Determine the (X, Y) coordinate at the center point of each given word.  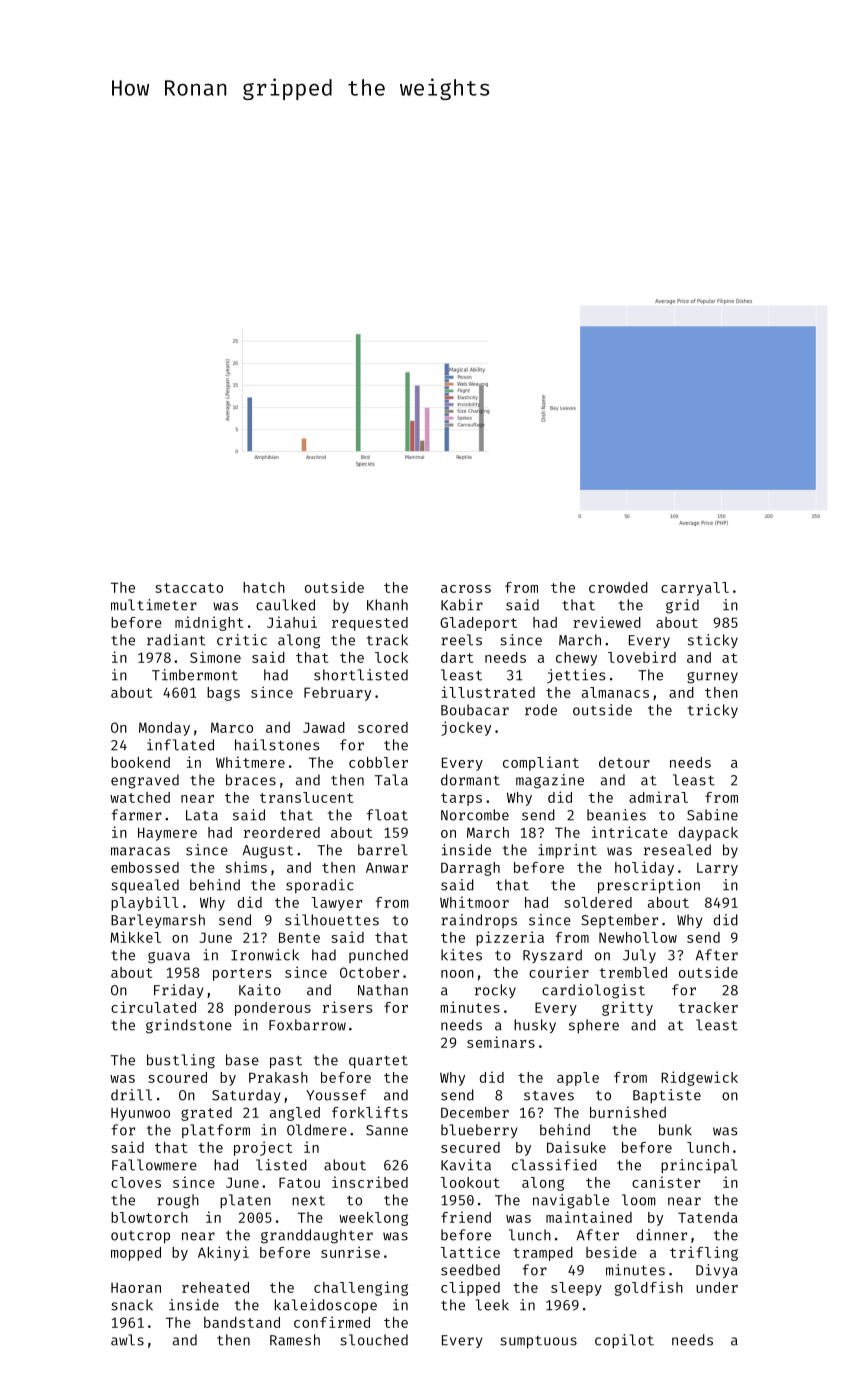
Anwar (387, 867)
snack (132, 1305)
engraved (145, 781)
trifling (704, 1253)
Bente (299, 937)
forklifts (370, 1112)
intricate (630, 832)
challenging (361, 1288)
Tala (391, 780)
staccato (189, 588)
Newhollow (638, 937)
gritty (627, 1008)
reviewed (607, 622)
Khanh (387, 605)
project (263, 1148)
